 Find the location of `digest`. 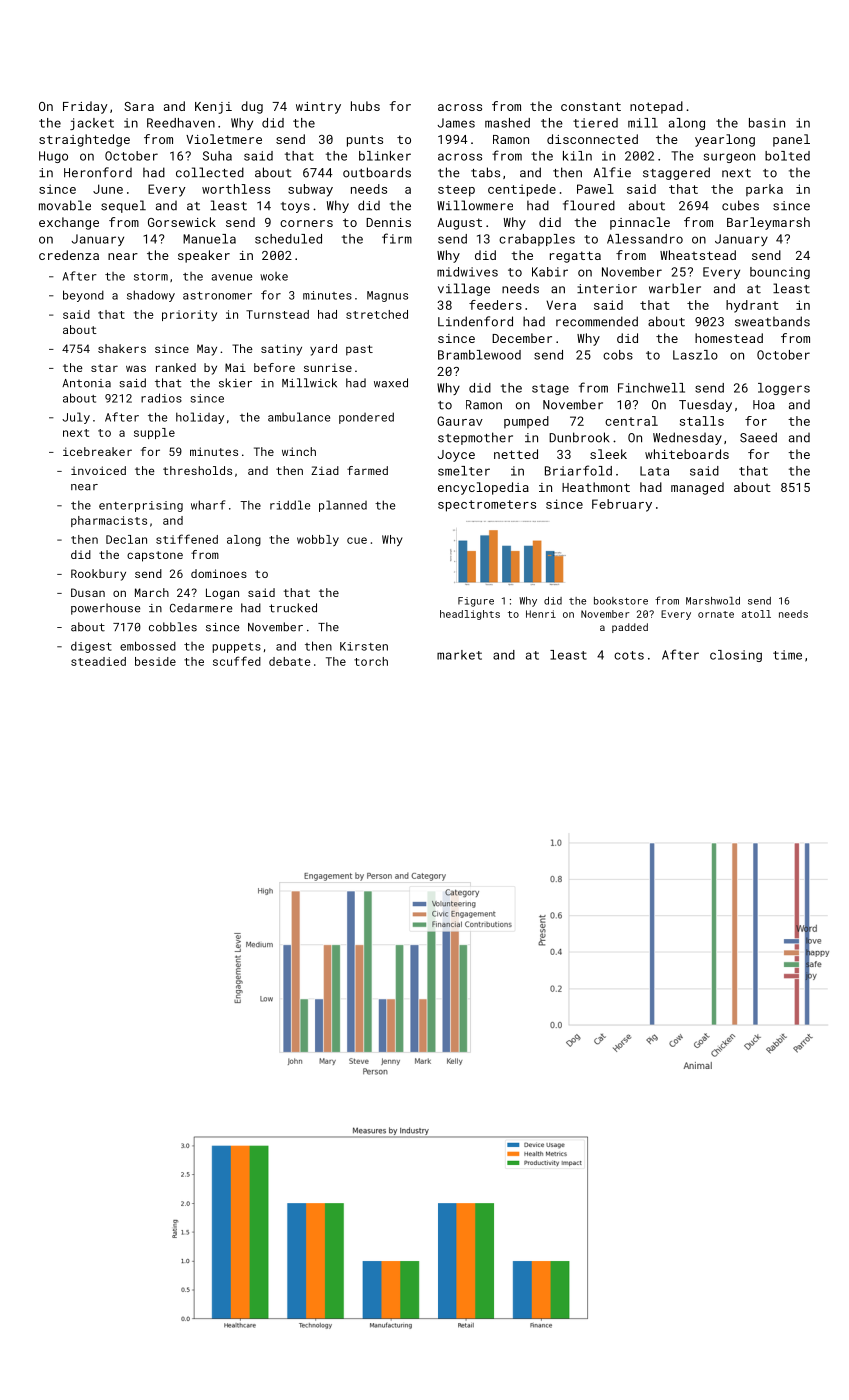

digest is located at coordinates (91, 647).
